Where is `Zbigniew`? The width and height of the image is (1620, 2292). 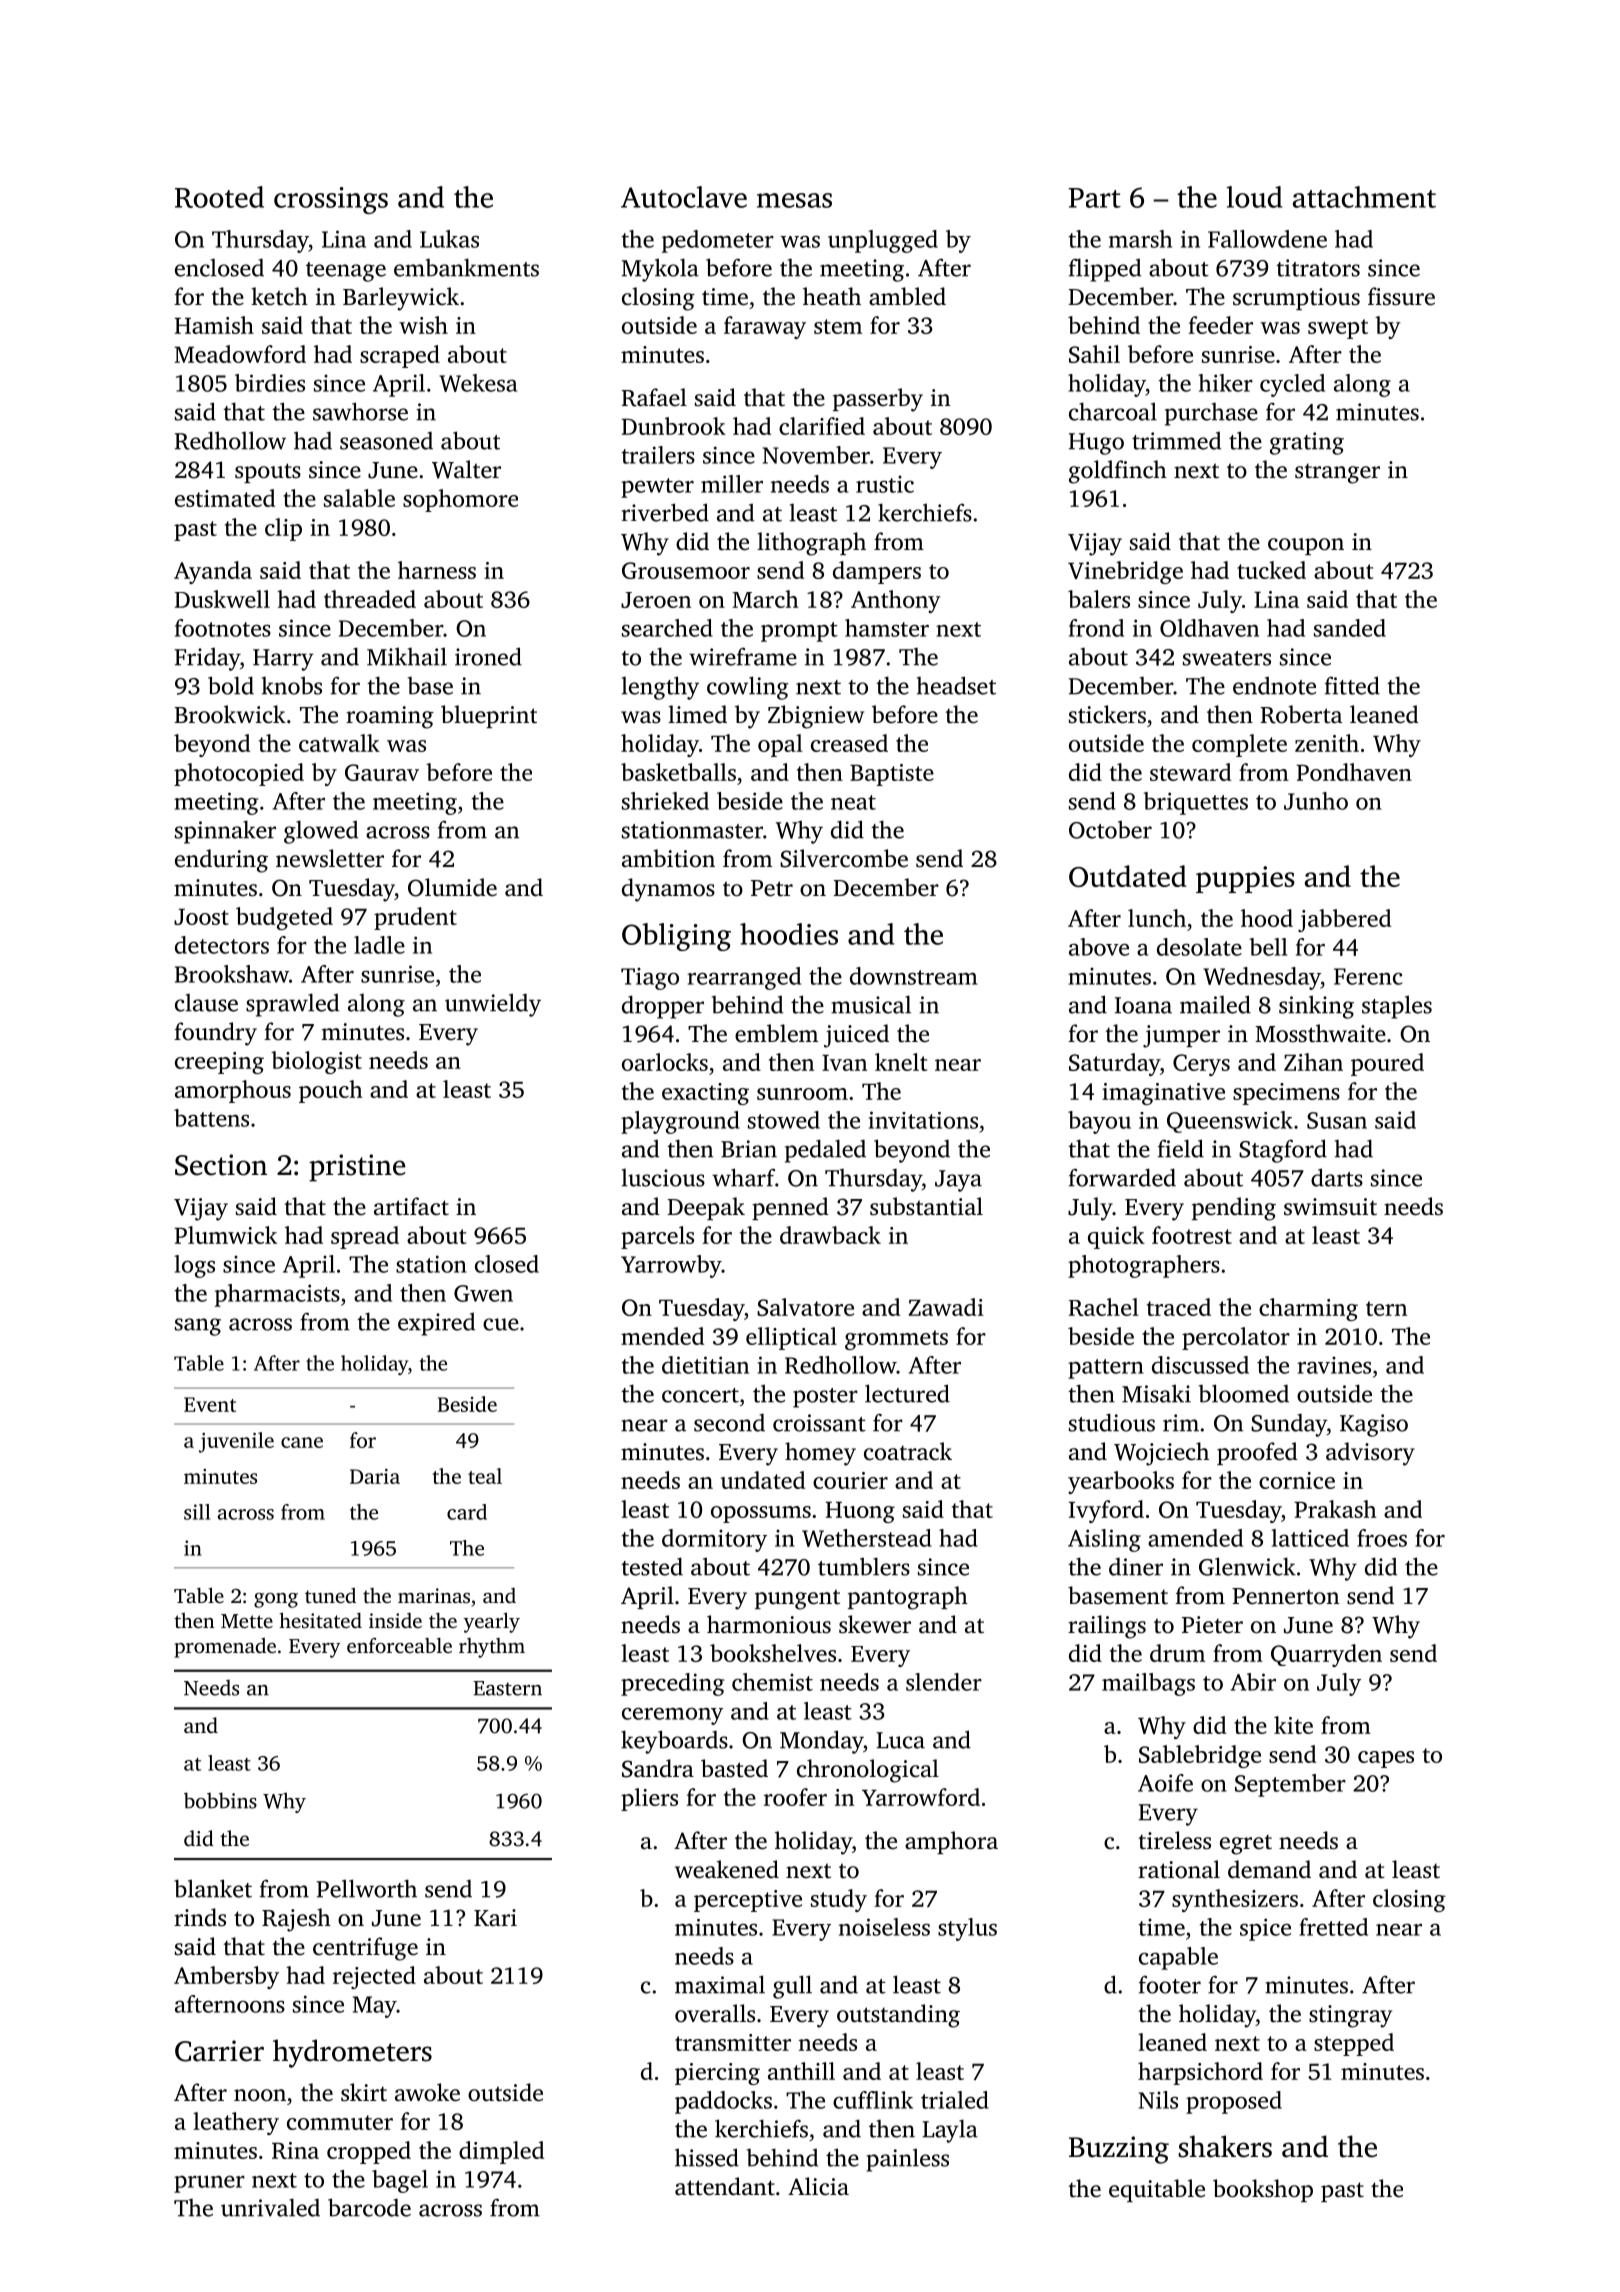 Zbigniew is located at coordinates (816, 717).
